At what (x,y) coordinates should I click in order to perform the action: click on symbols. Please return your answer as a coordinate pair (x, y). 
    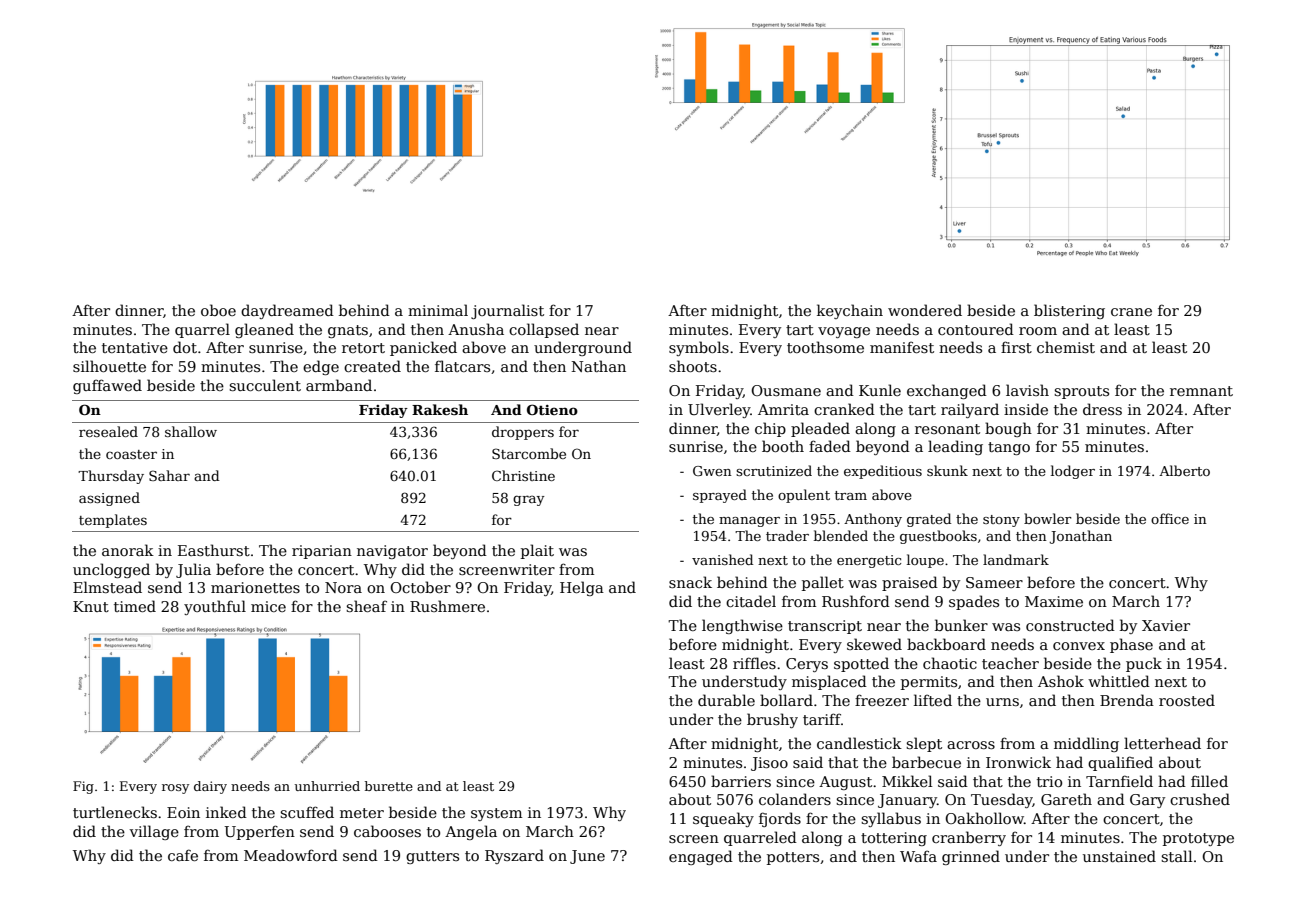
    Looking at the image, I should click on (699, 348).
